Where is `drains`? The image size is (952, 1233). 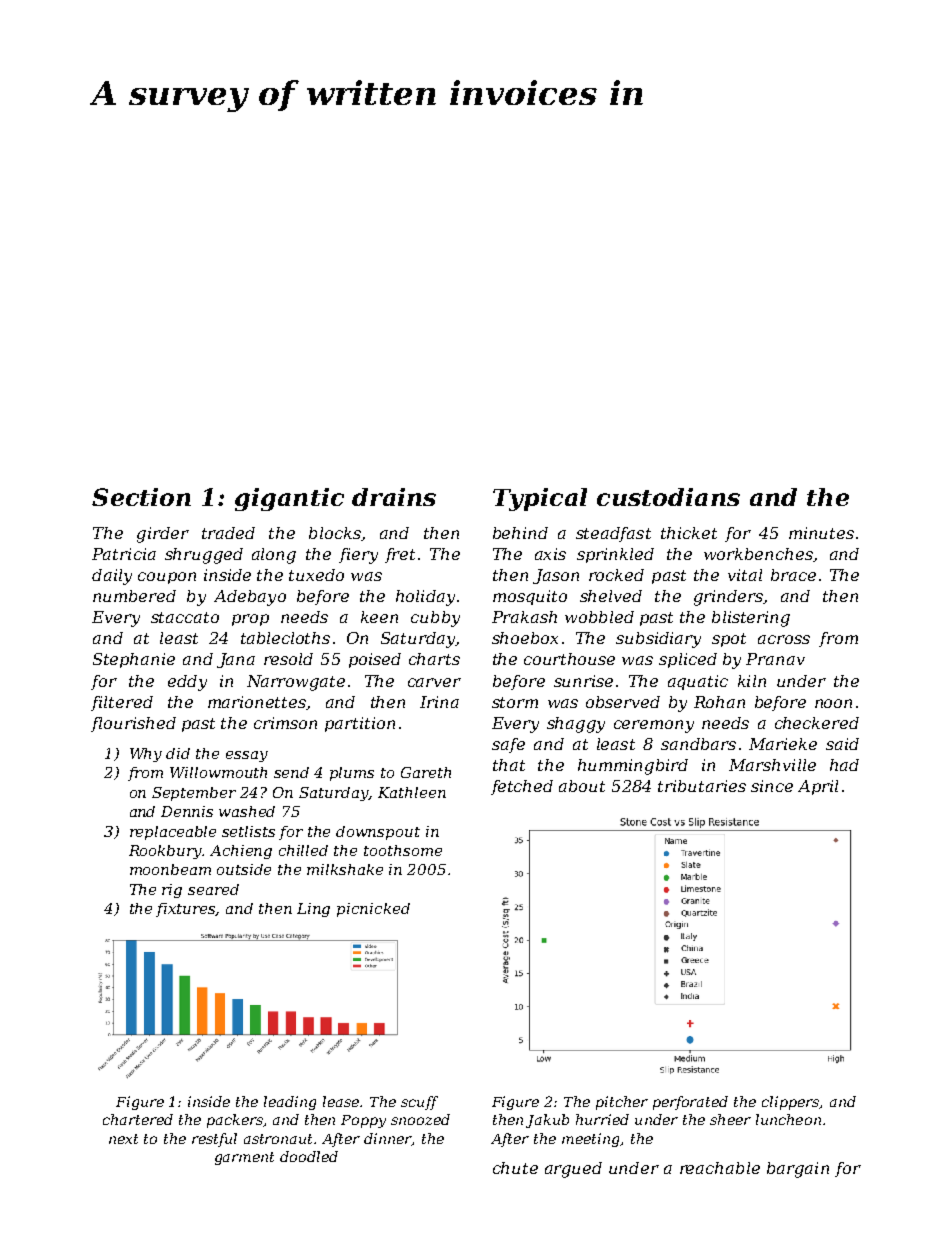 drains is located at coordinates (394, 497).
